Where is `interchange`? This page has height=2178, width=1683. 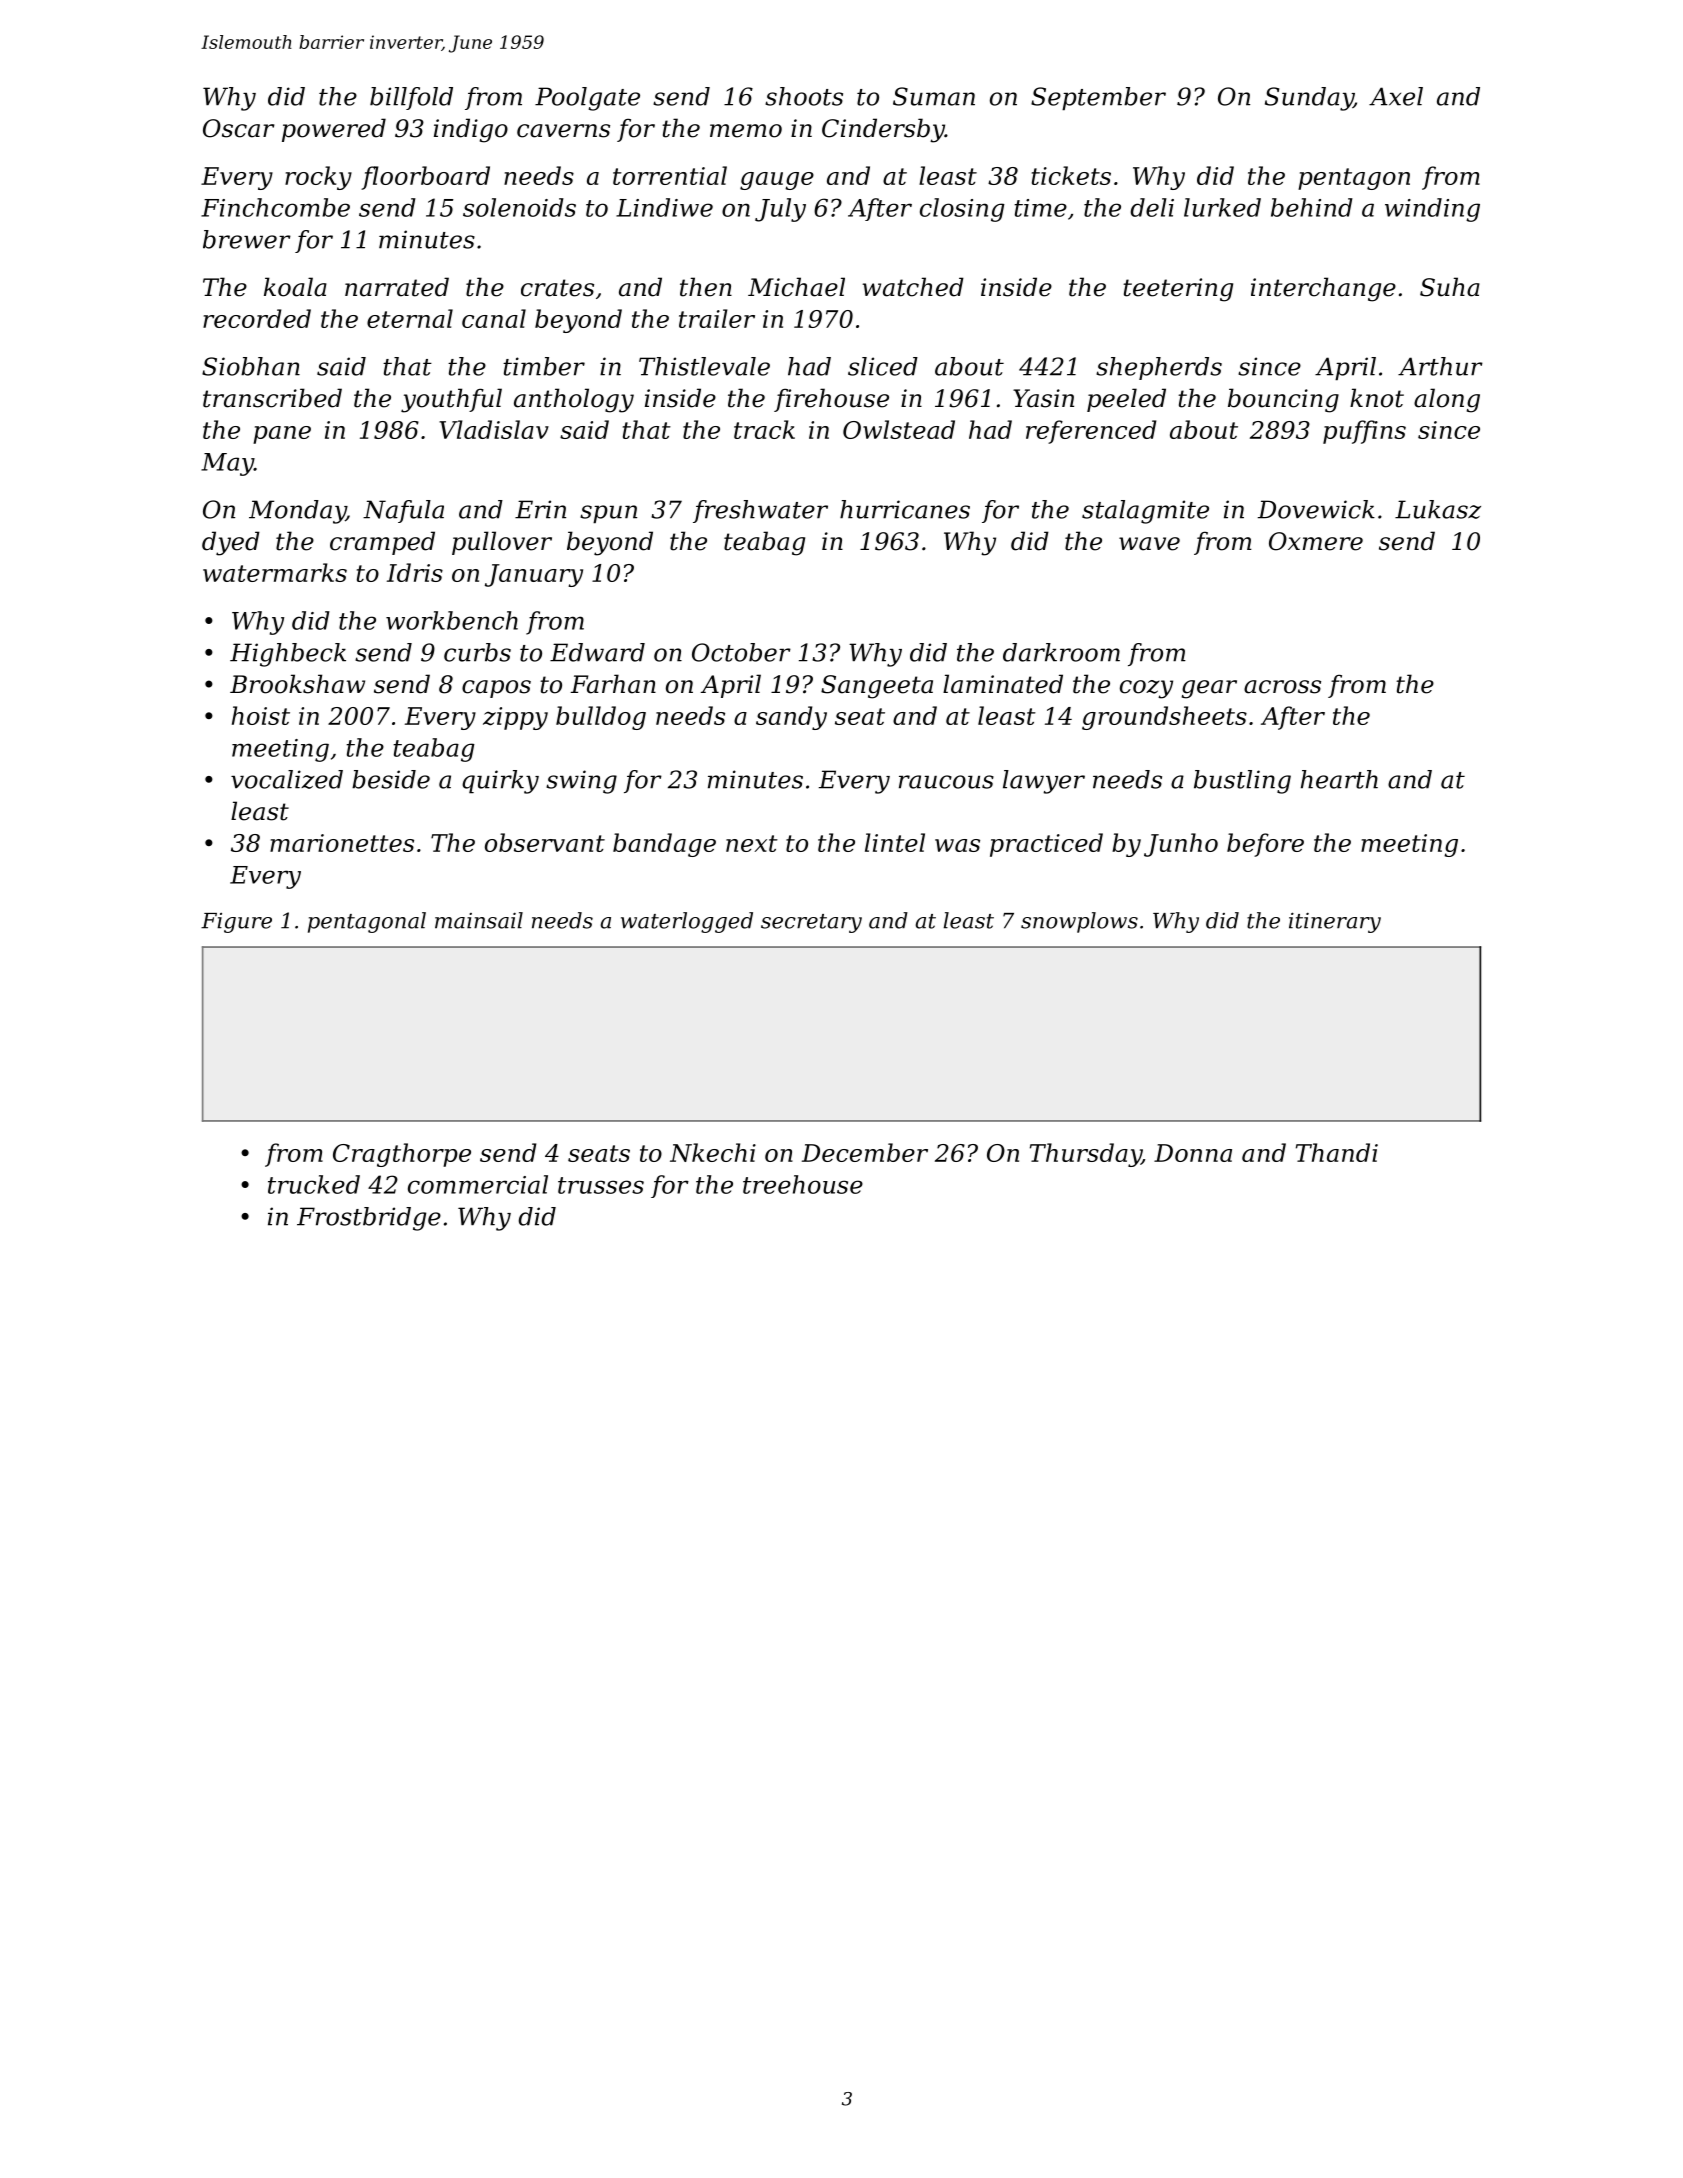
interchange is located at coordinates (1323, 289).
